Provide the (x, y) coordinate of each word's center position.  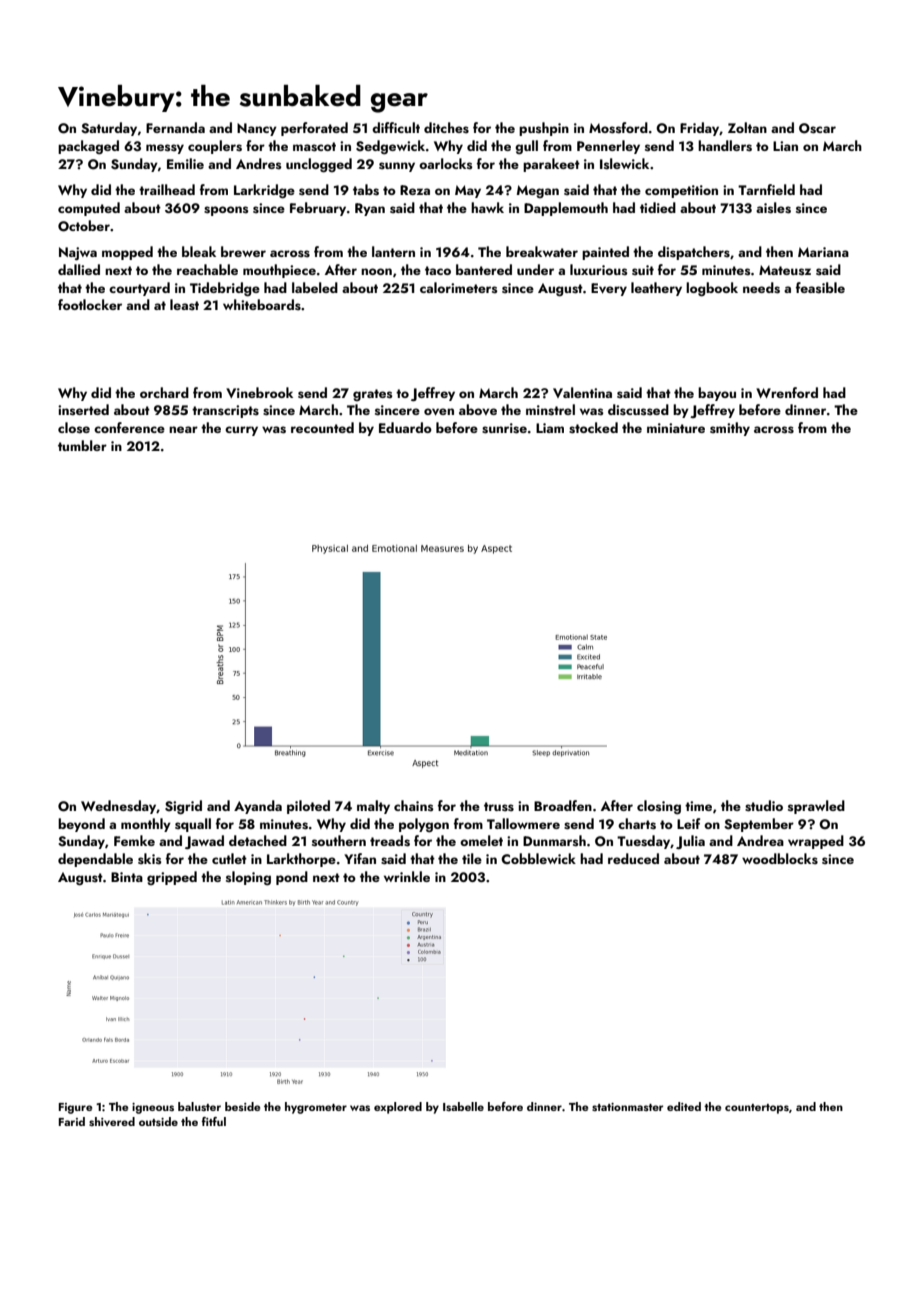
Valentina (582, 392)
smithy (730, 429)
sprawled (816, 807)
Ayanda (258, 807)
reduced (633, 858)
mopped (127, 253)
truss (499, 807)
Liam (550, 428)
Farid (72, 1121)
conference (129, 427)
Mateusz (785, 270)
